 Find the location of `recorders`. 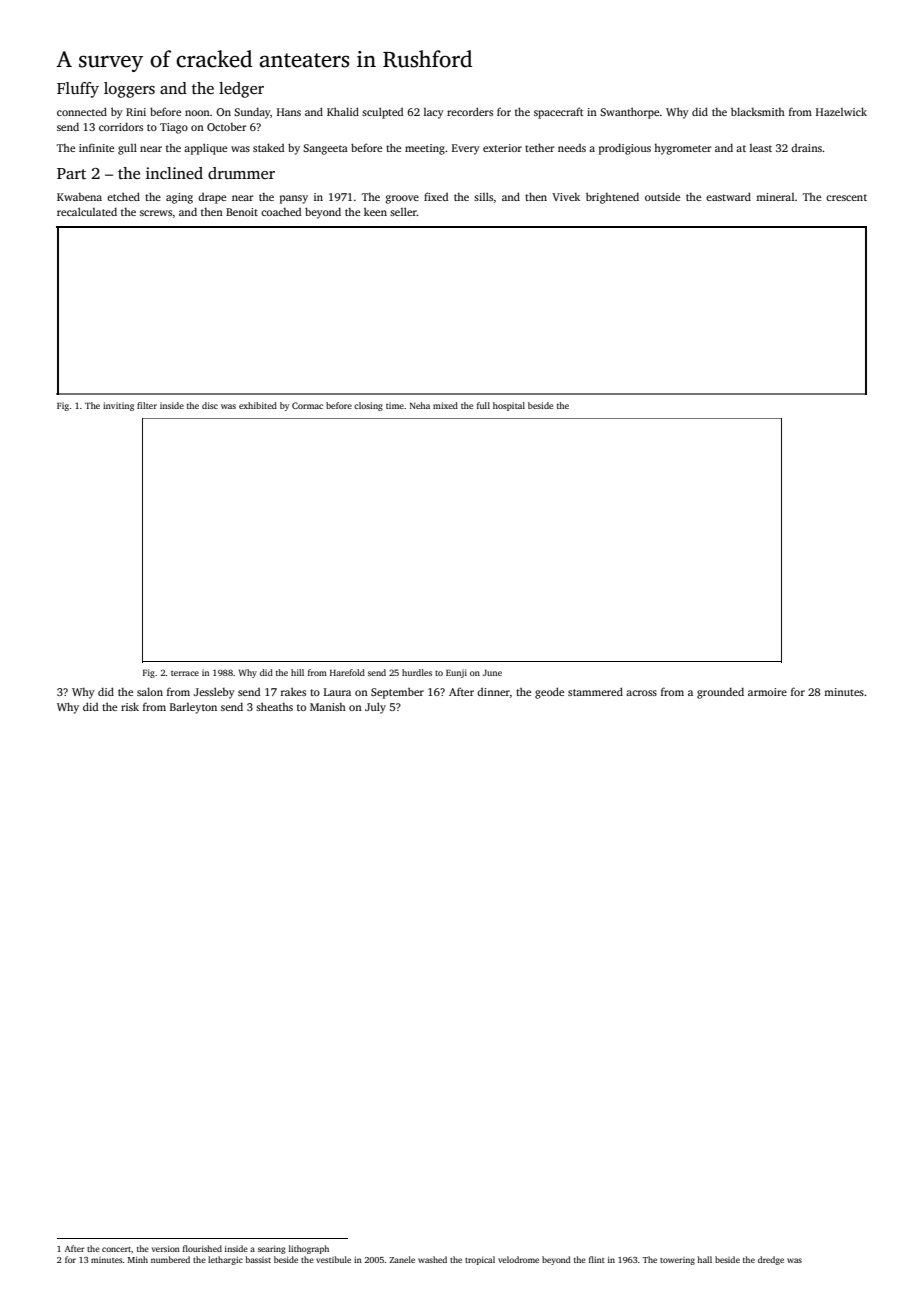

recorders is located at coordinates (470, 111).
